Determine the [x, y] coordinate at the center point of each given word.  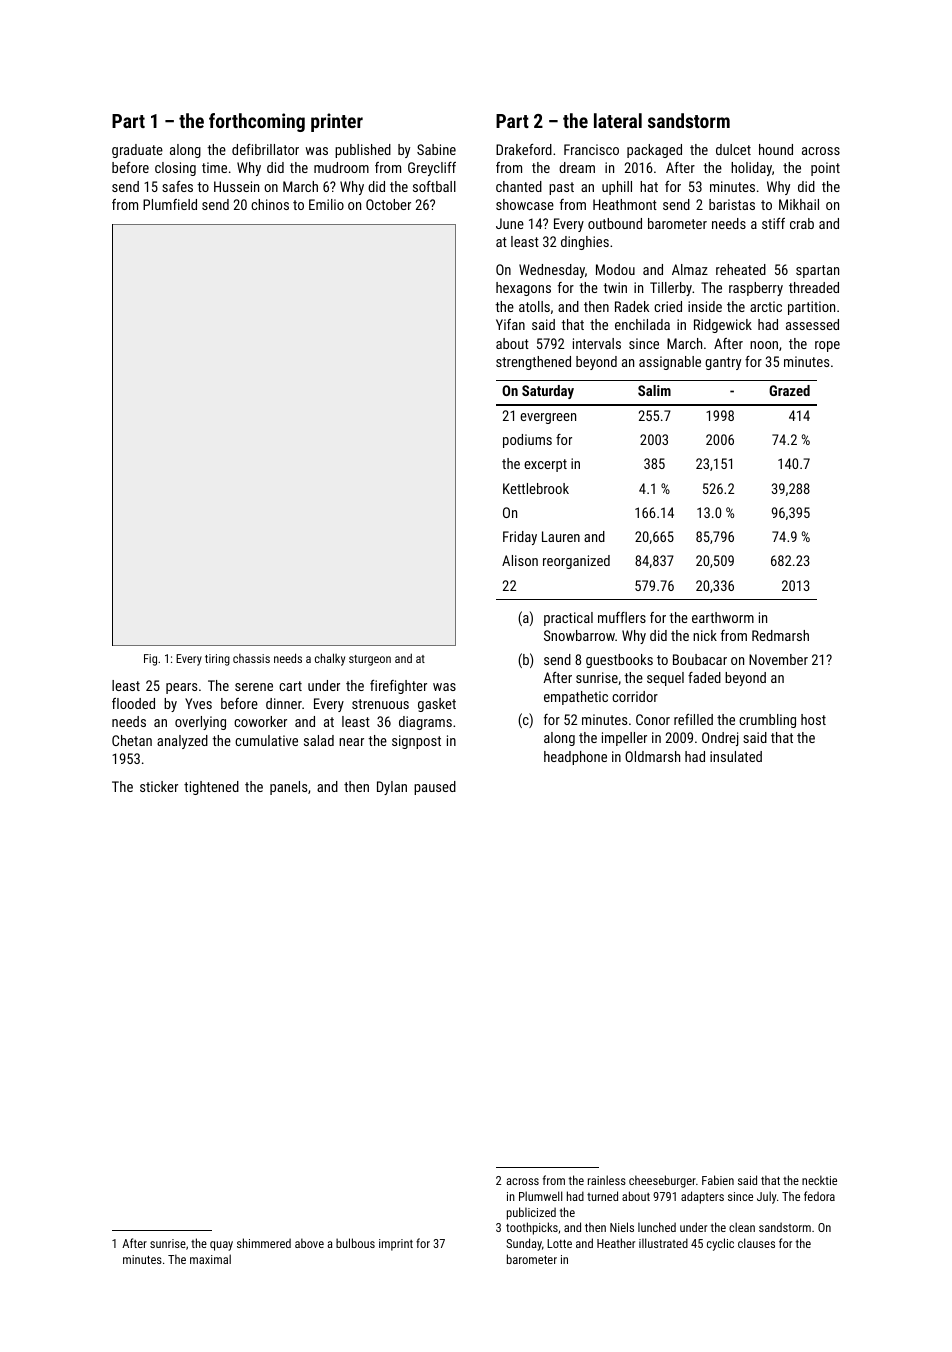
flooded [133, 703]
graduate [137, 151]
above [309, 1243]
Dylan [392, 788]
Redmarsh [780, 635]
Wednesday [552, 271]
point [825, 169]
